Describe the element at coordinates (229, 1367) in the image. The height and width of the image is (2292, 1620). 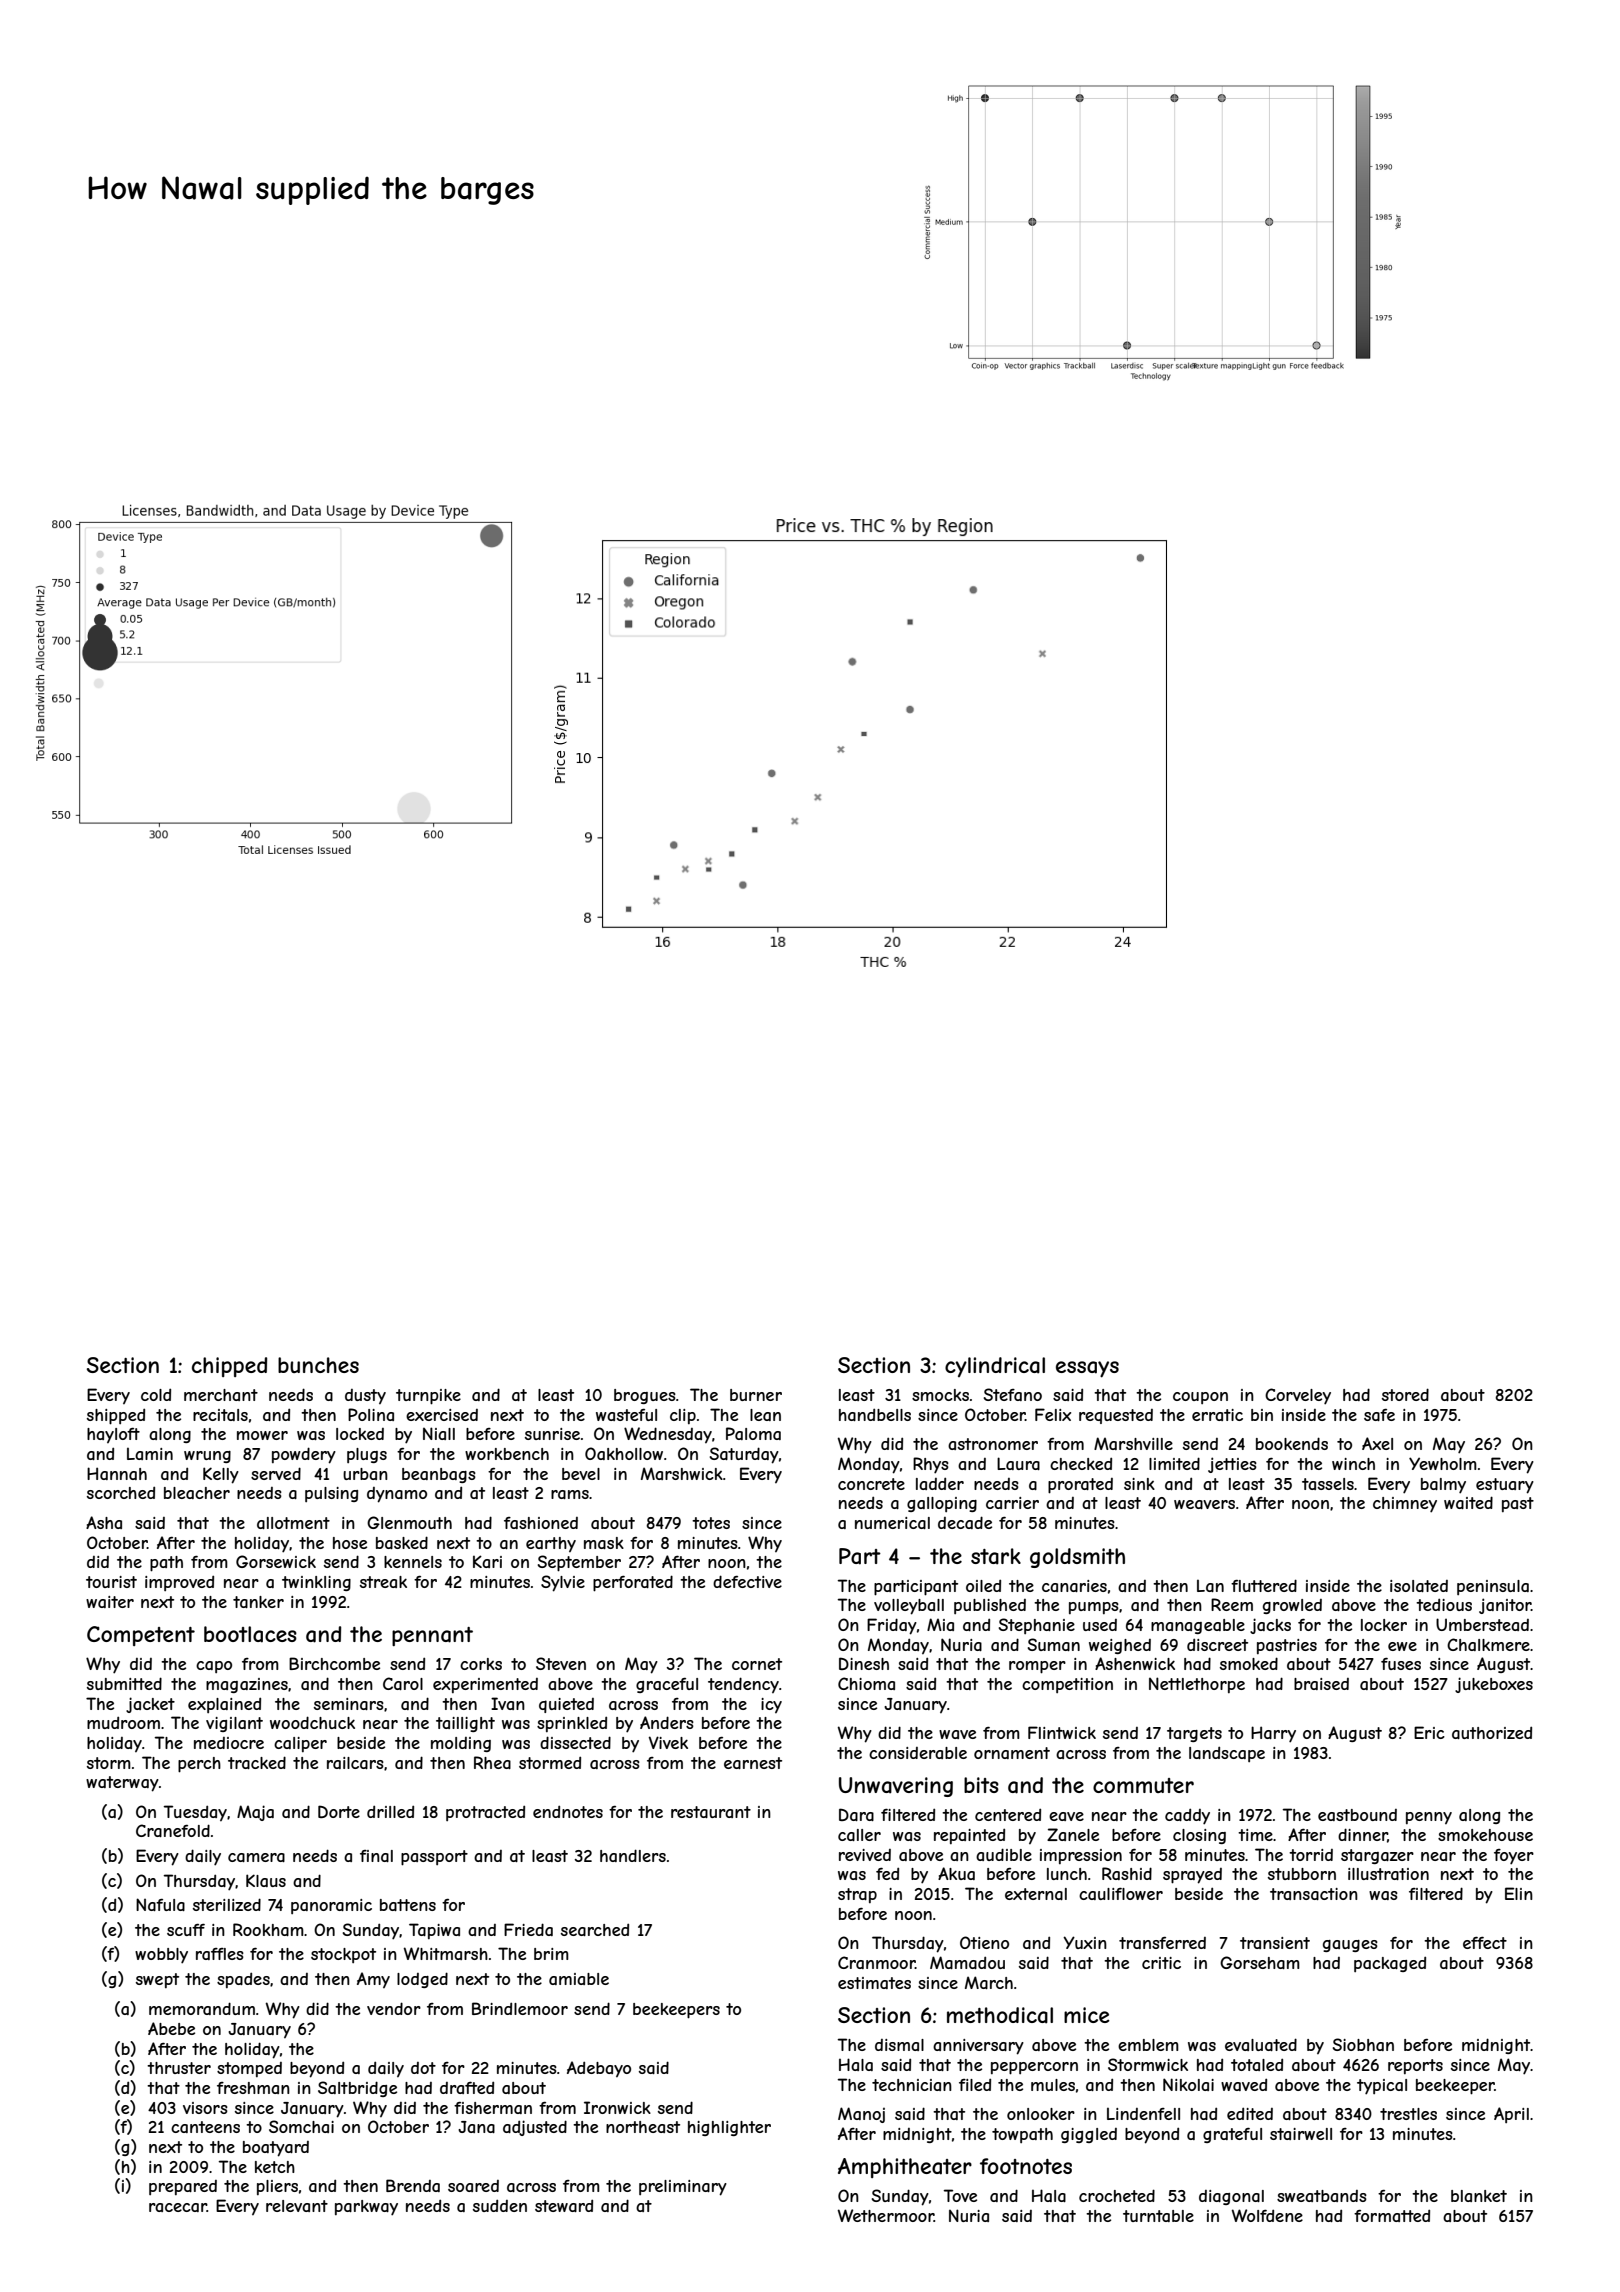
I see `chipped` at that location.
